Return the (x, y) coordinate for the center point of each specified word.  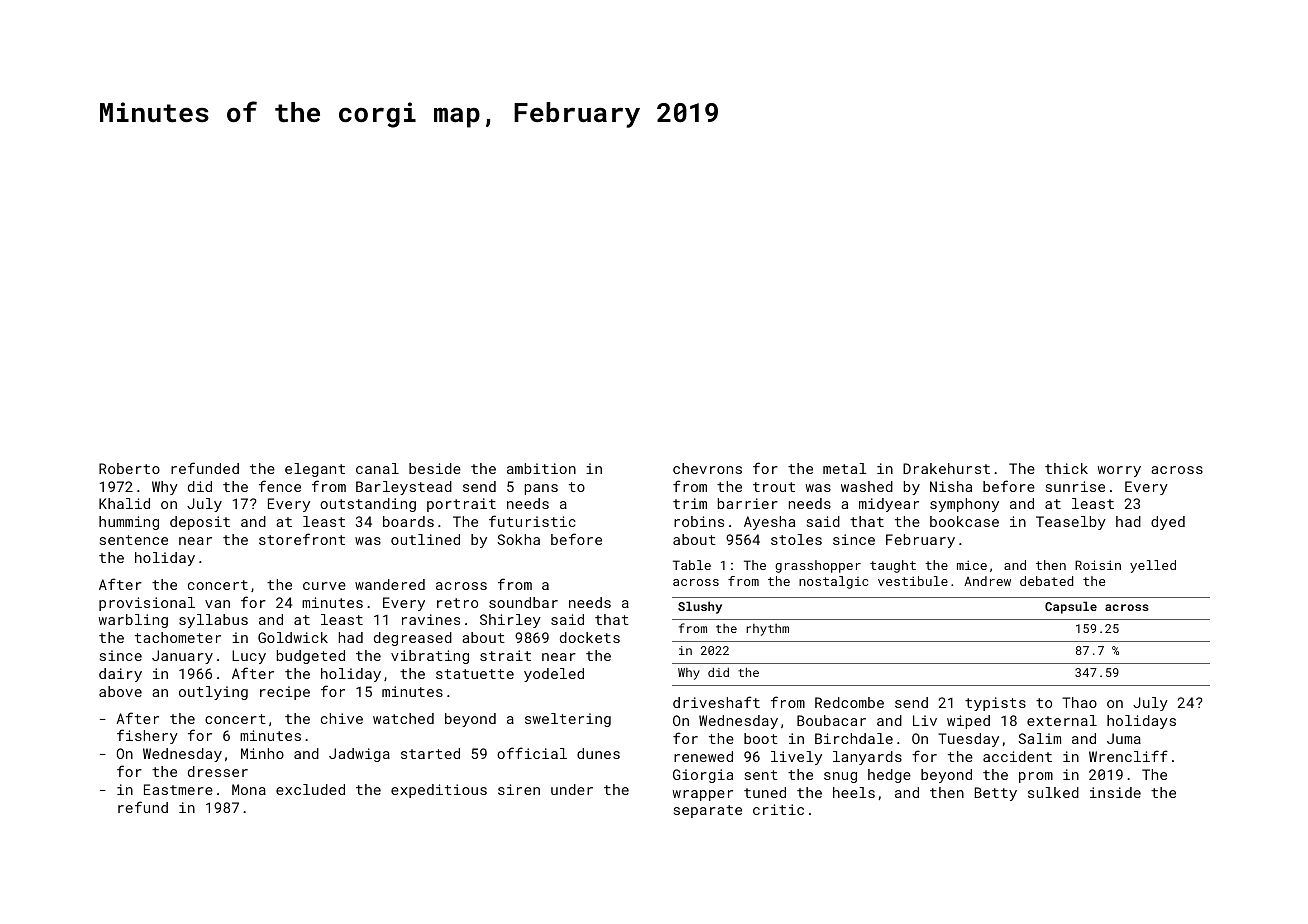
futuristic (532, 521)
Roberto (129, 468)
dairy (120, 675)
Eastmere (178, 789)
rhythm (767, 630)
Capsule (1071, 607)
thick (1066, 468)
